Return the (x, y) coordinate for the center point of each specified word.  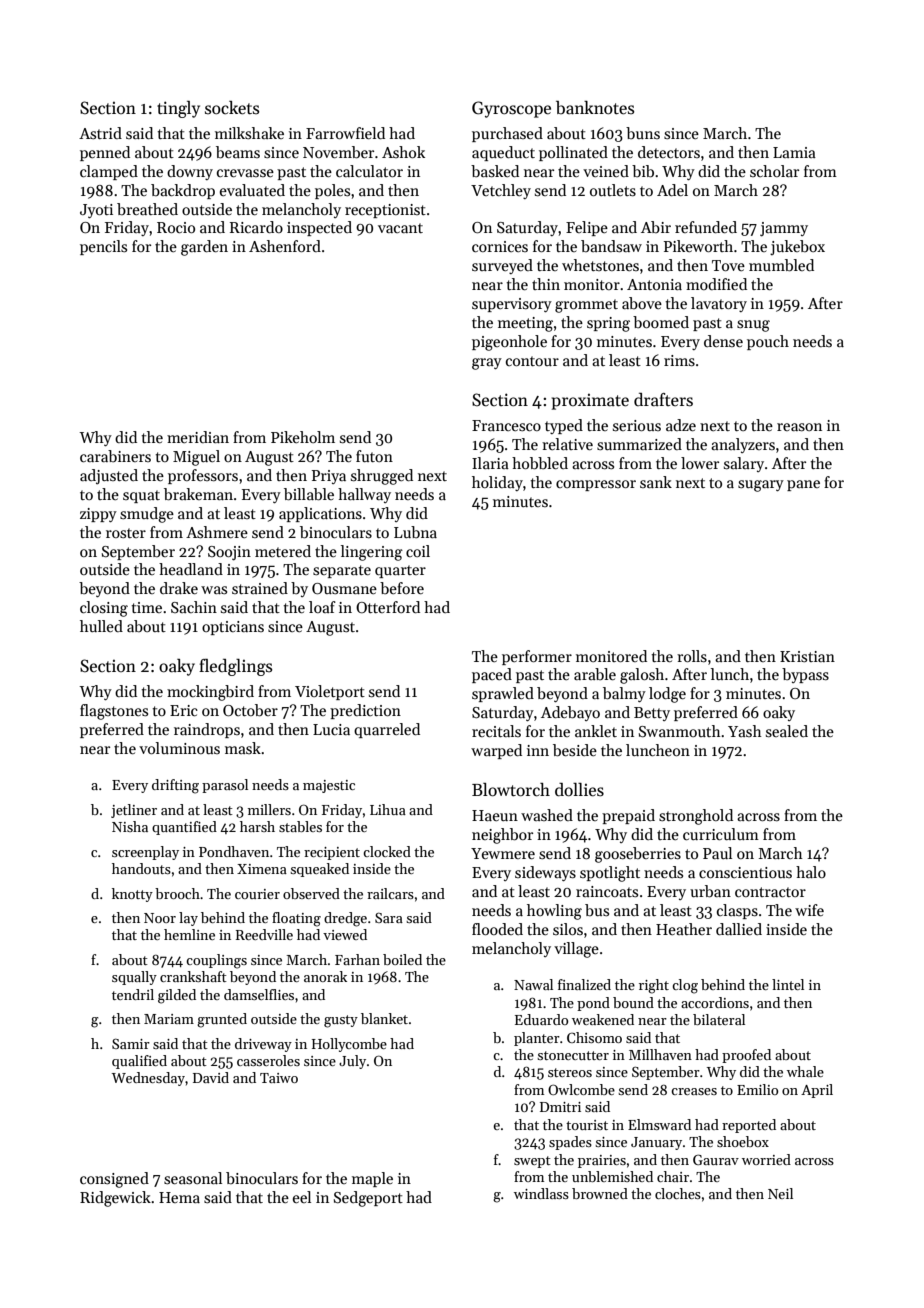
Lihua (388, 809)
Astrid (100, 133)
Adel (672, 190)
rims (679, 360)
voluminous (179, 748)
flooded (497, 929)
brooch (177, 893)
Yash (745, 731)
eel (302, 1197)
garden (204, 248)
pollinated (573, 153)
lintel (788, 984)
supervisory (512, 305)
